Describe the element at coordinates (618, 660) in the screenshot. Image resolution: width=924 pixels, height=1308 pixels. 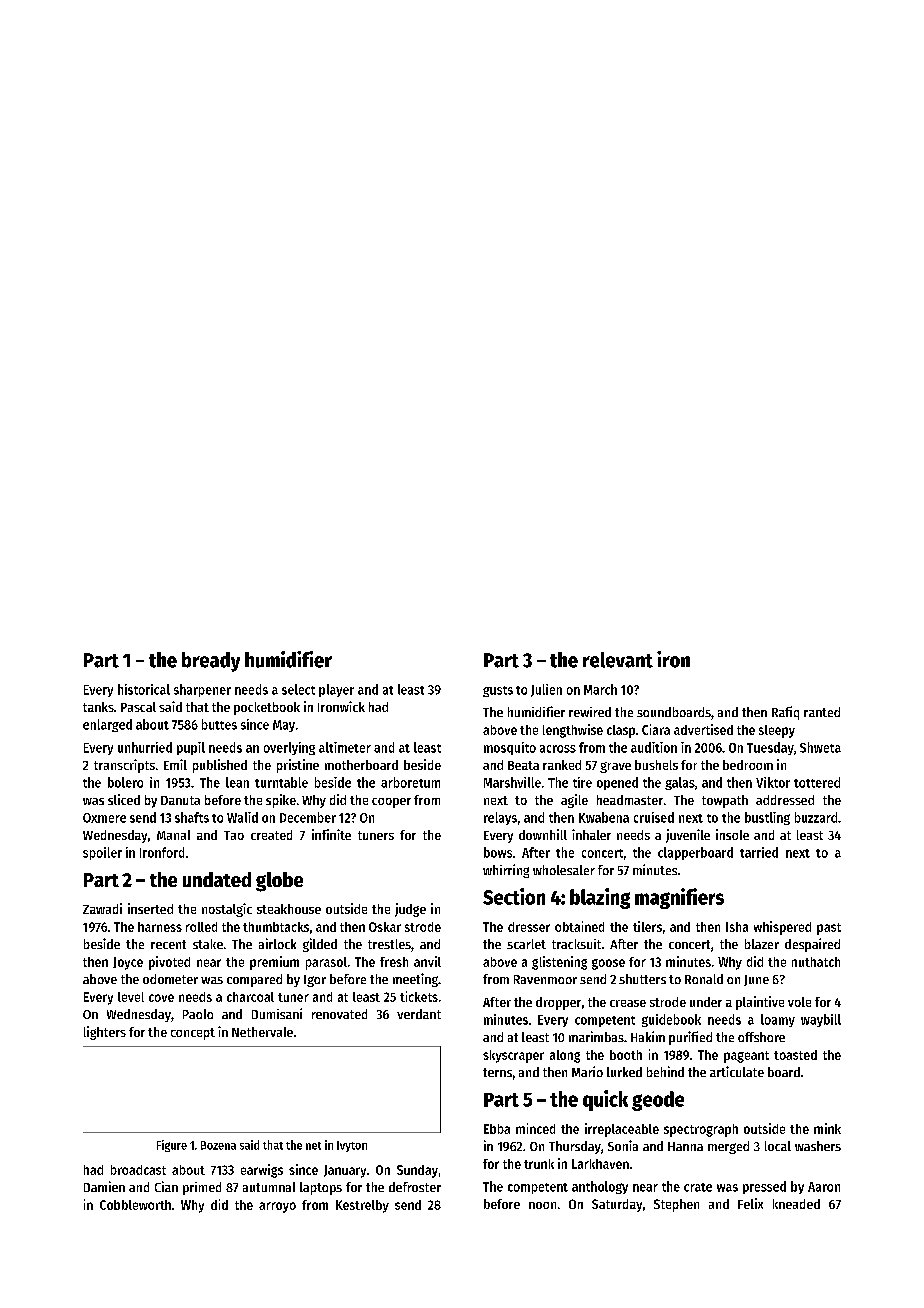
I see `relevant` at that location.
